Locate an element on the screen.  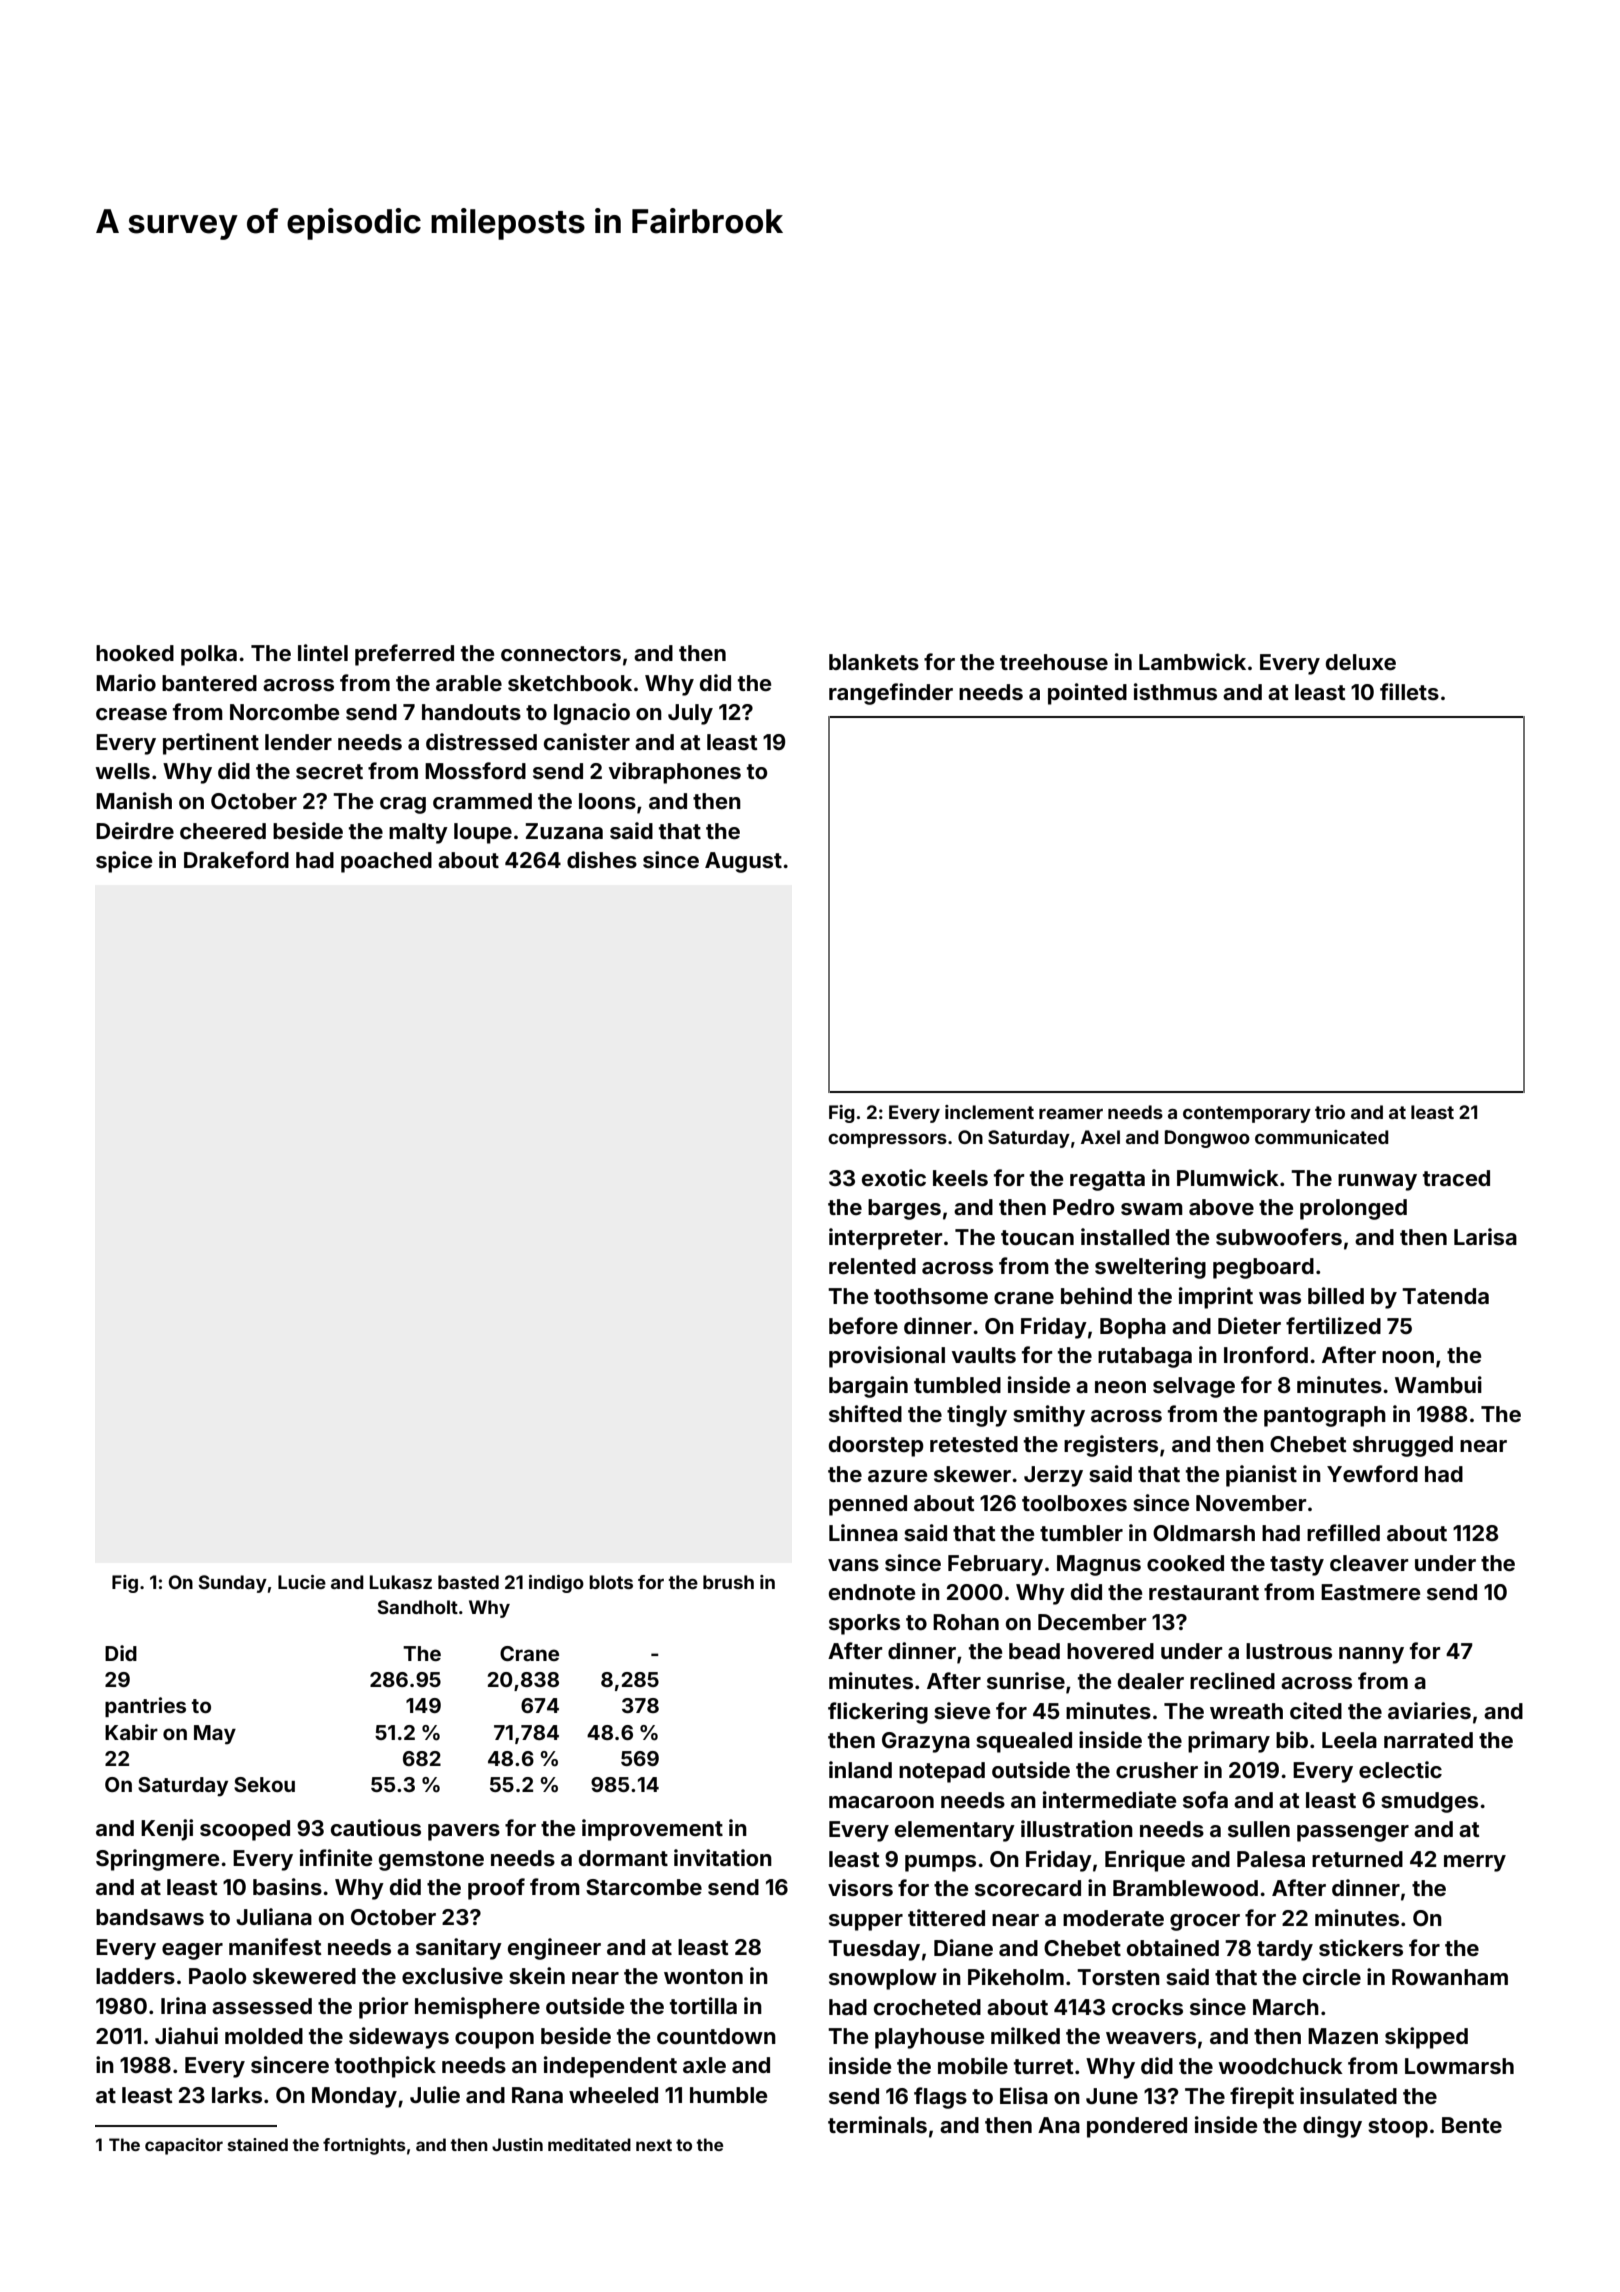
skipped is located at coordinates (1426, 2038).
